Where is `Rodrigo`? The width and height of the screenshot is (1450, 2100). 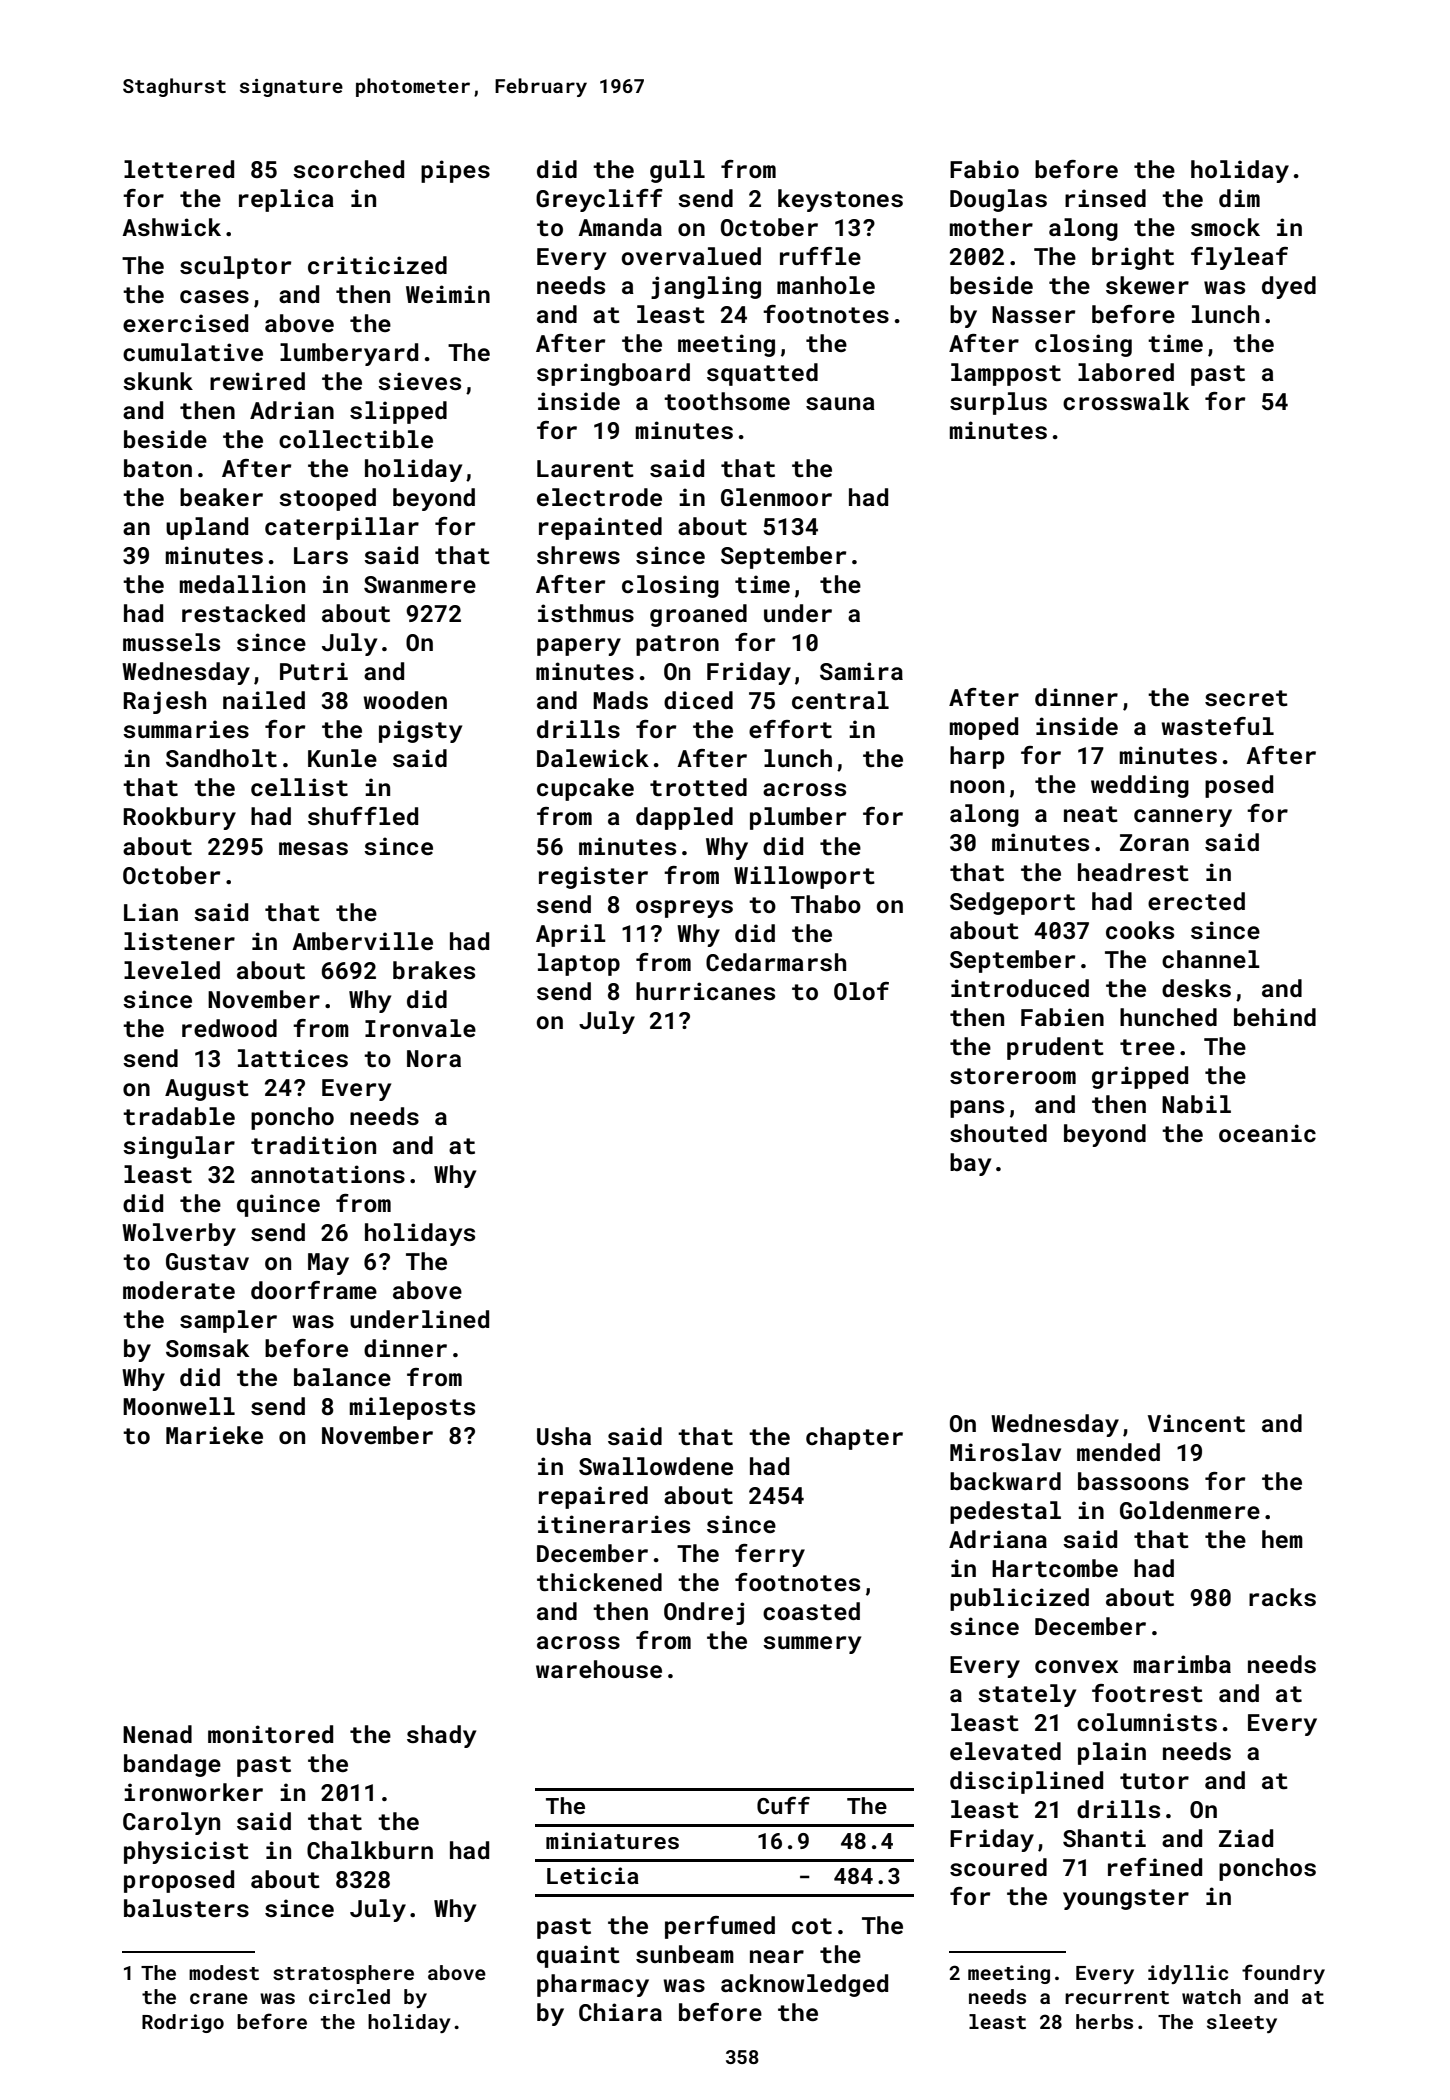
Rodrigo is located at coordinates (183, 2023).
